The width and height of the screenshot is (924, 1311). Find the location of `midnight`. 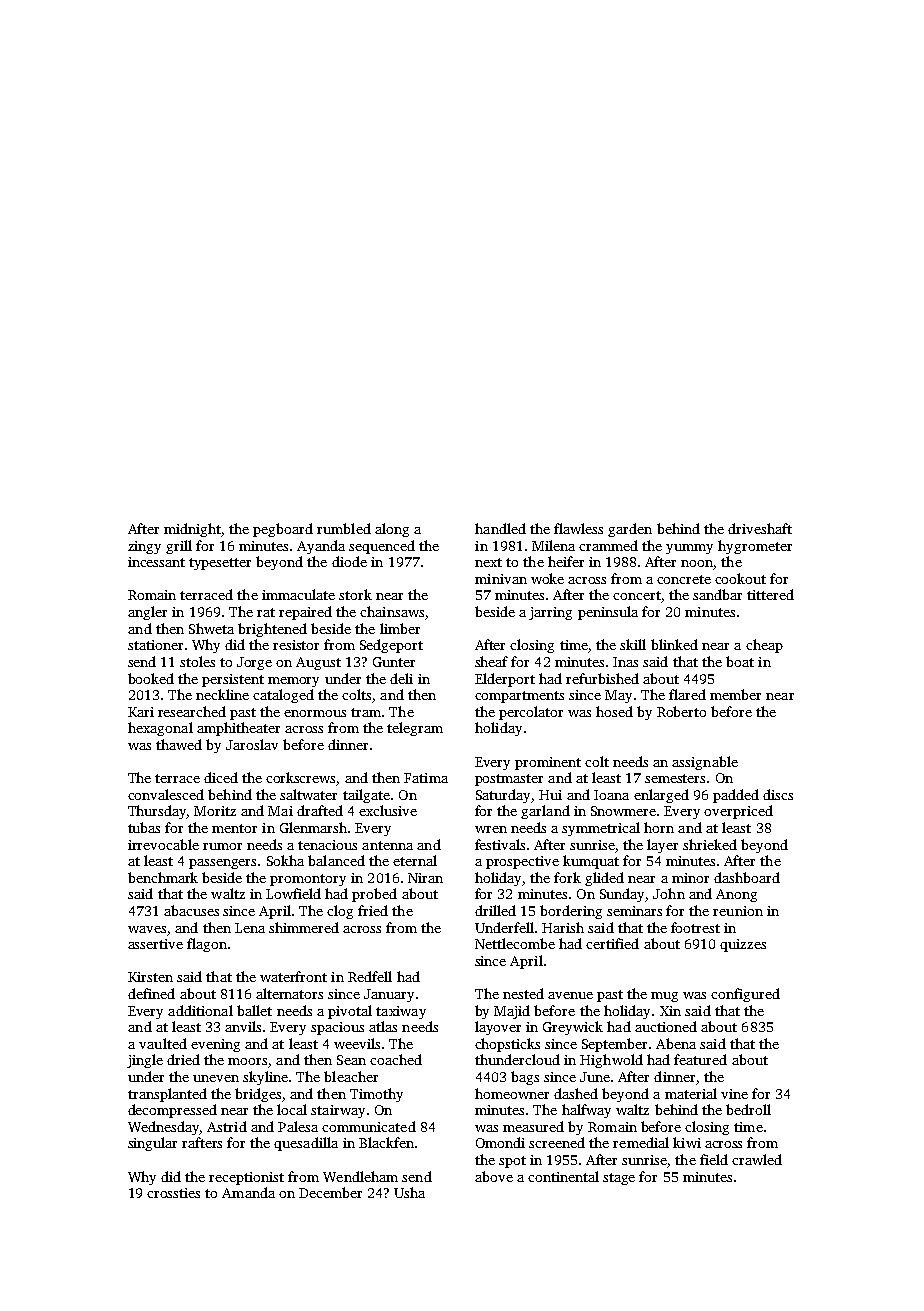

midnight is located at coordinates (193, 530).
